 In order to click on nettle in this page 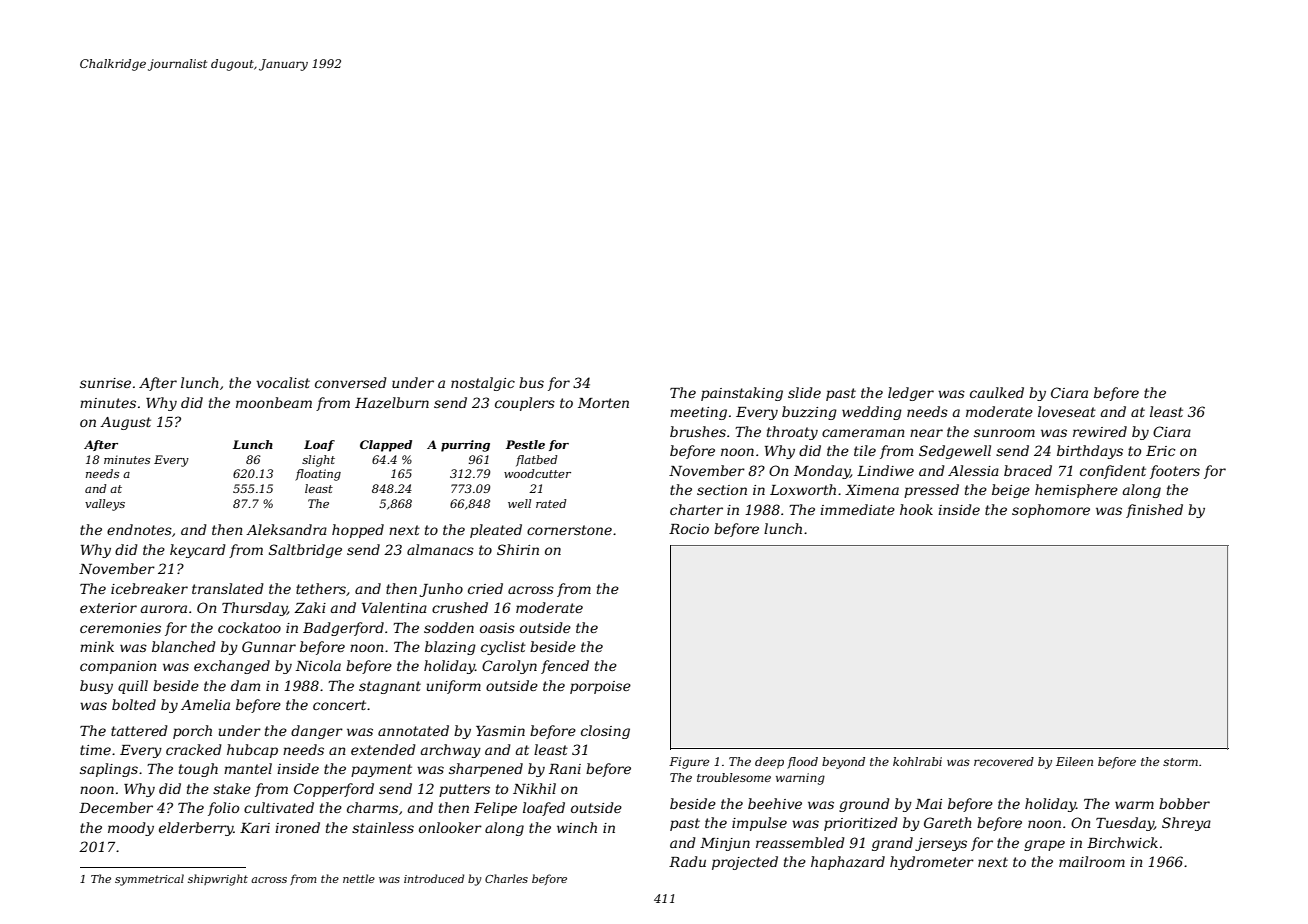, I will do `click(359, 878)`.
